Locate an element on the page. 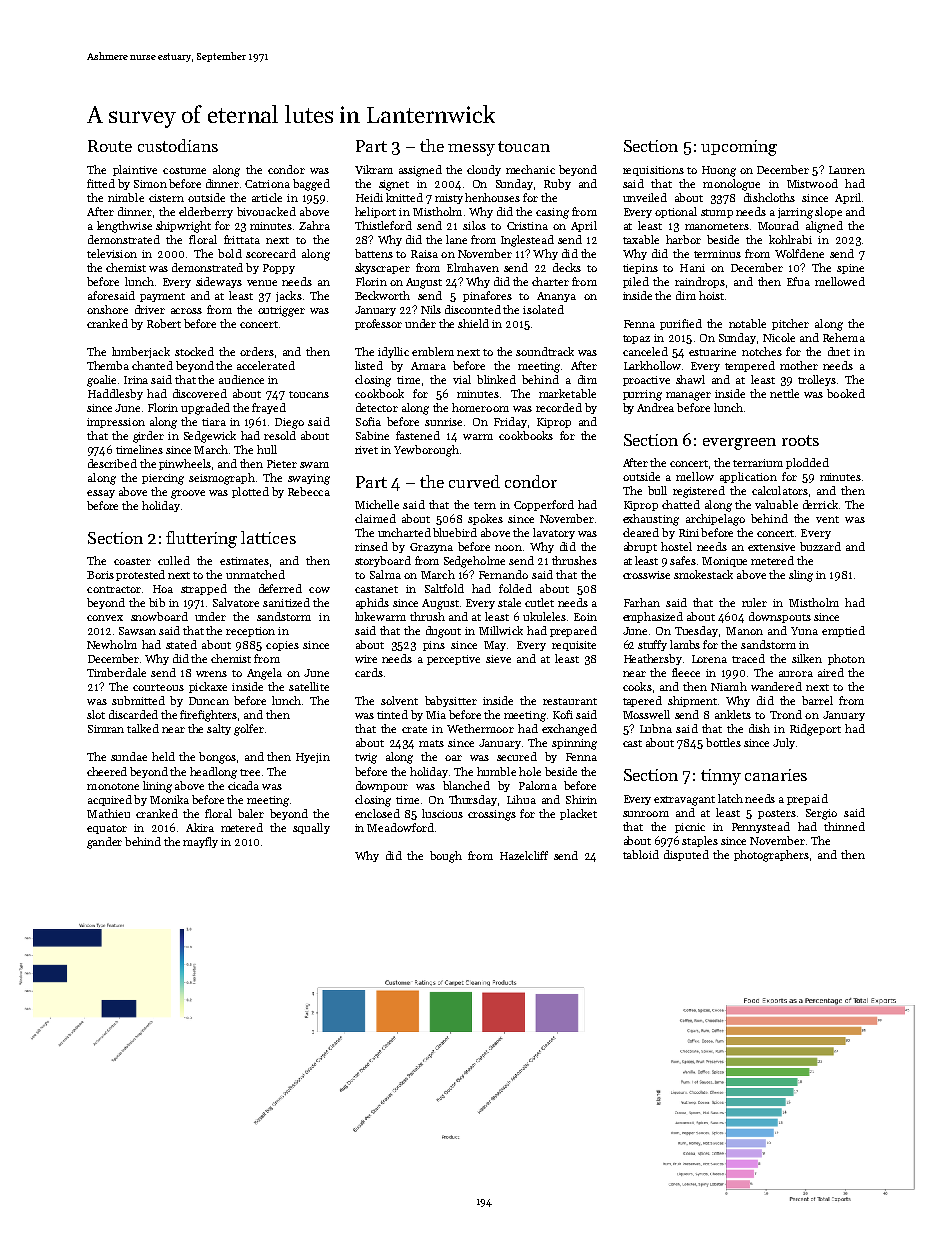 The image size is (952, 1233). equator is located at coordinates (107, 829).
